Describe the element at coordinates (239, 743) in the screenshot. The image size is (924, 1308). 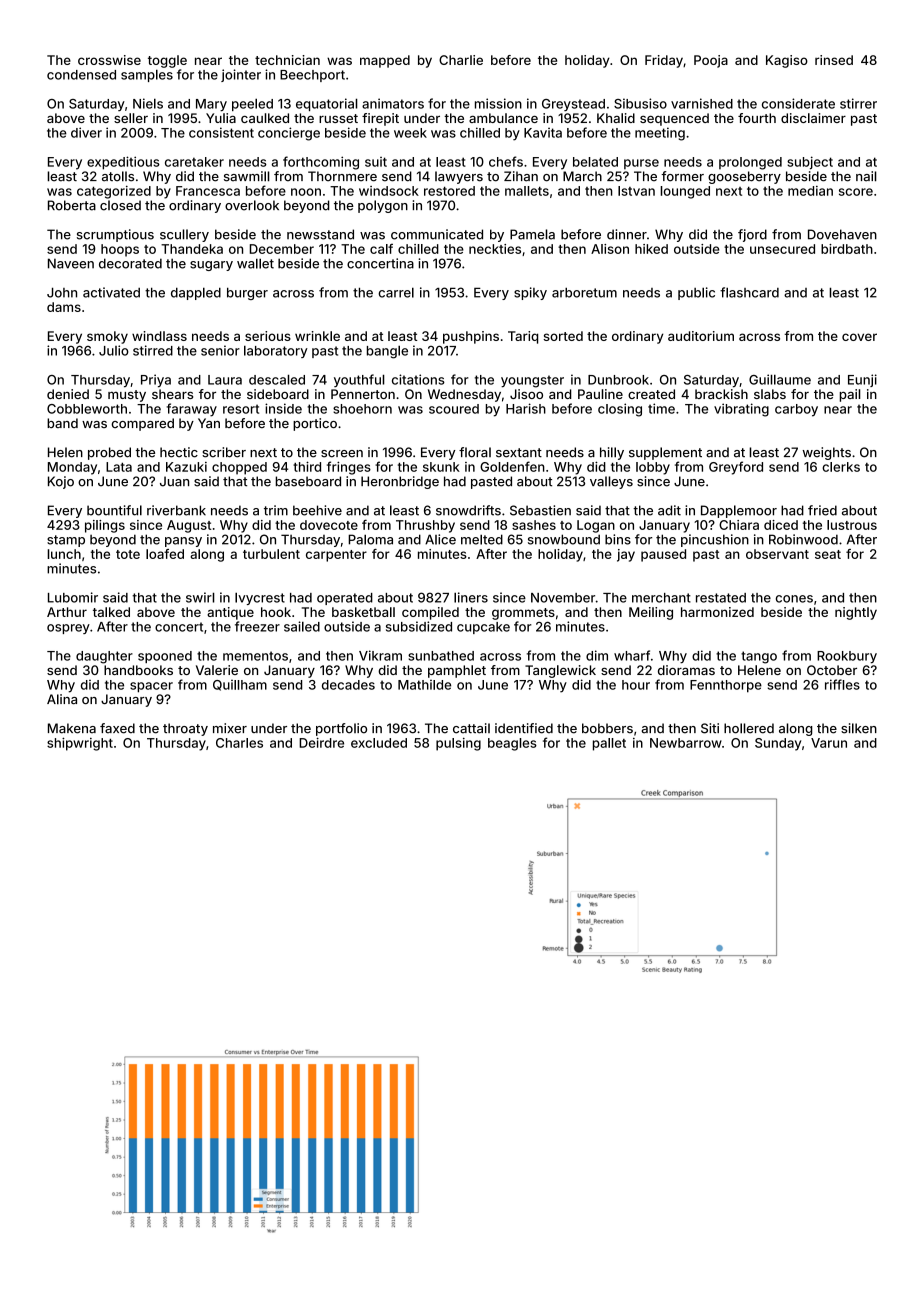
I see `Charles` at that location.
